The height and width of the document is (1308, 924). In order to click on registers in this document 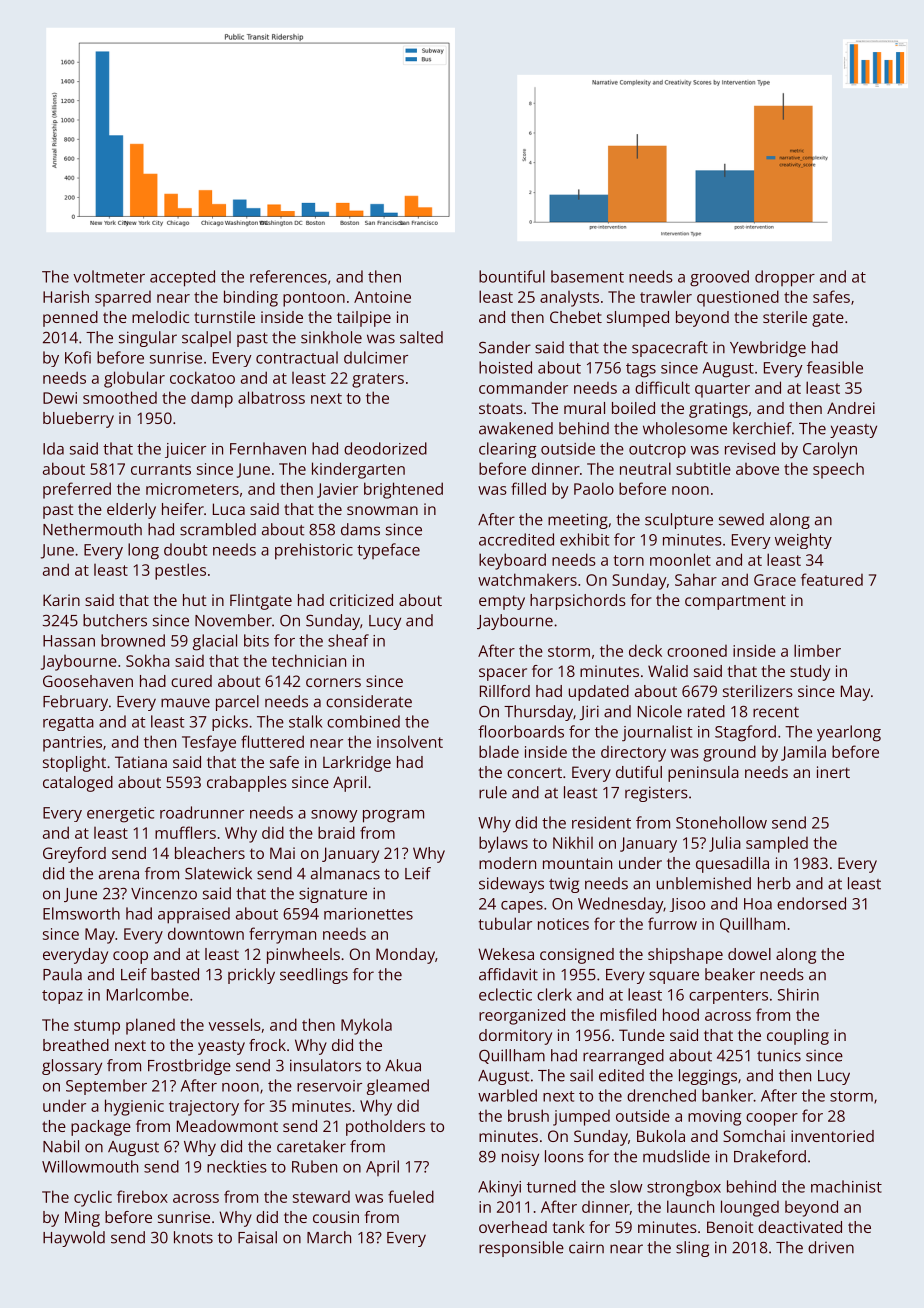, I will do `click(656, 794)`.
